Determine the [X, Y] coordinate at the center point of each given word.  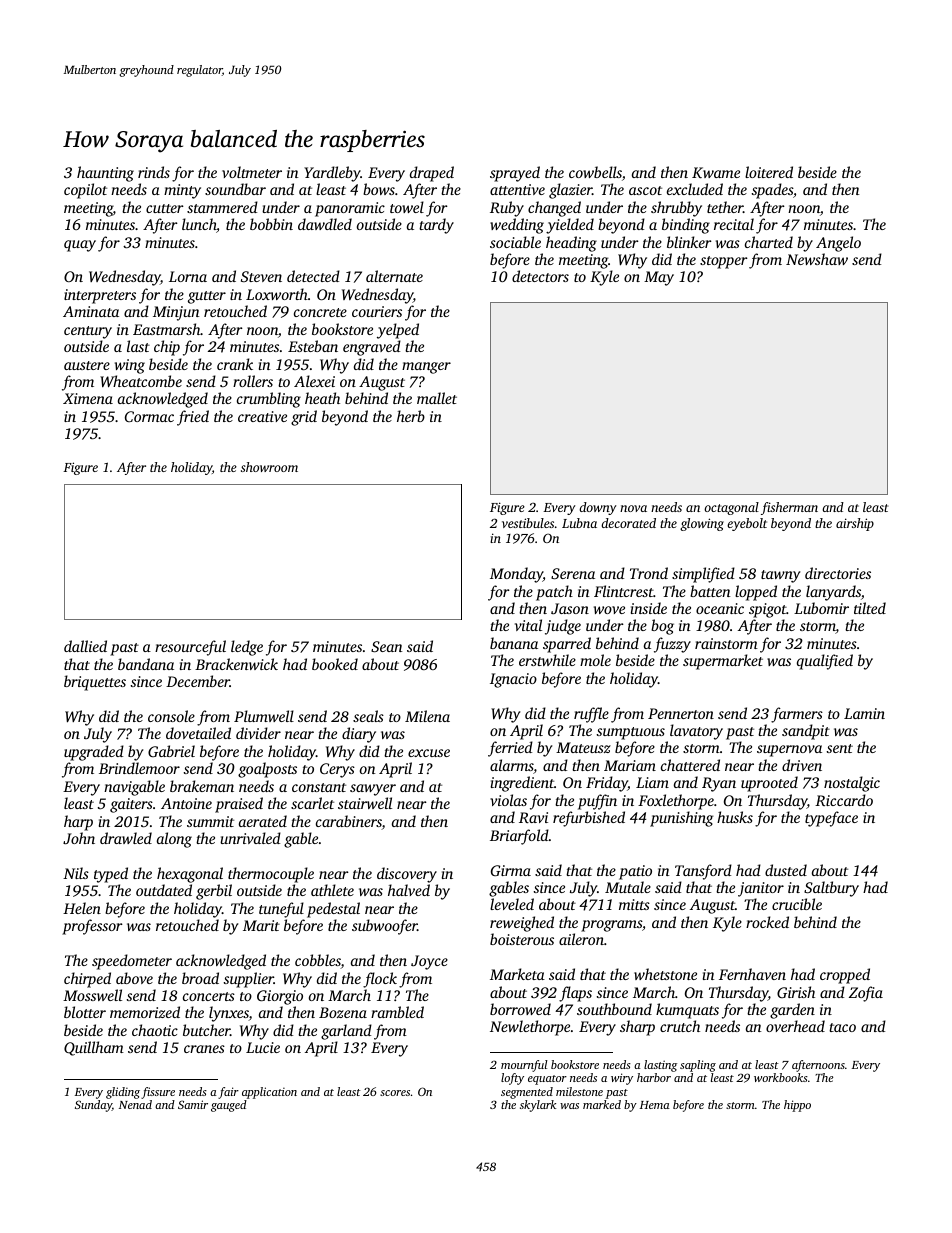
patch [554, 593]
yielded [570, 226]
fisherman [789, 508]
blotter [85, 1012]
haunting [105, 174]
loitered [769, 172]
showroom [269, 467]
